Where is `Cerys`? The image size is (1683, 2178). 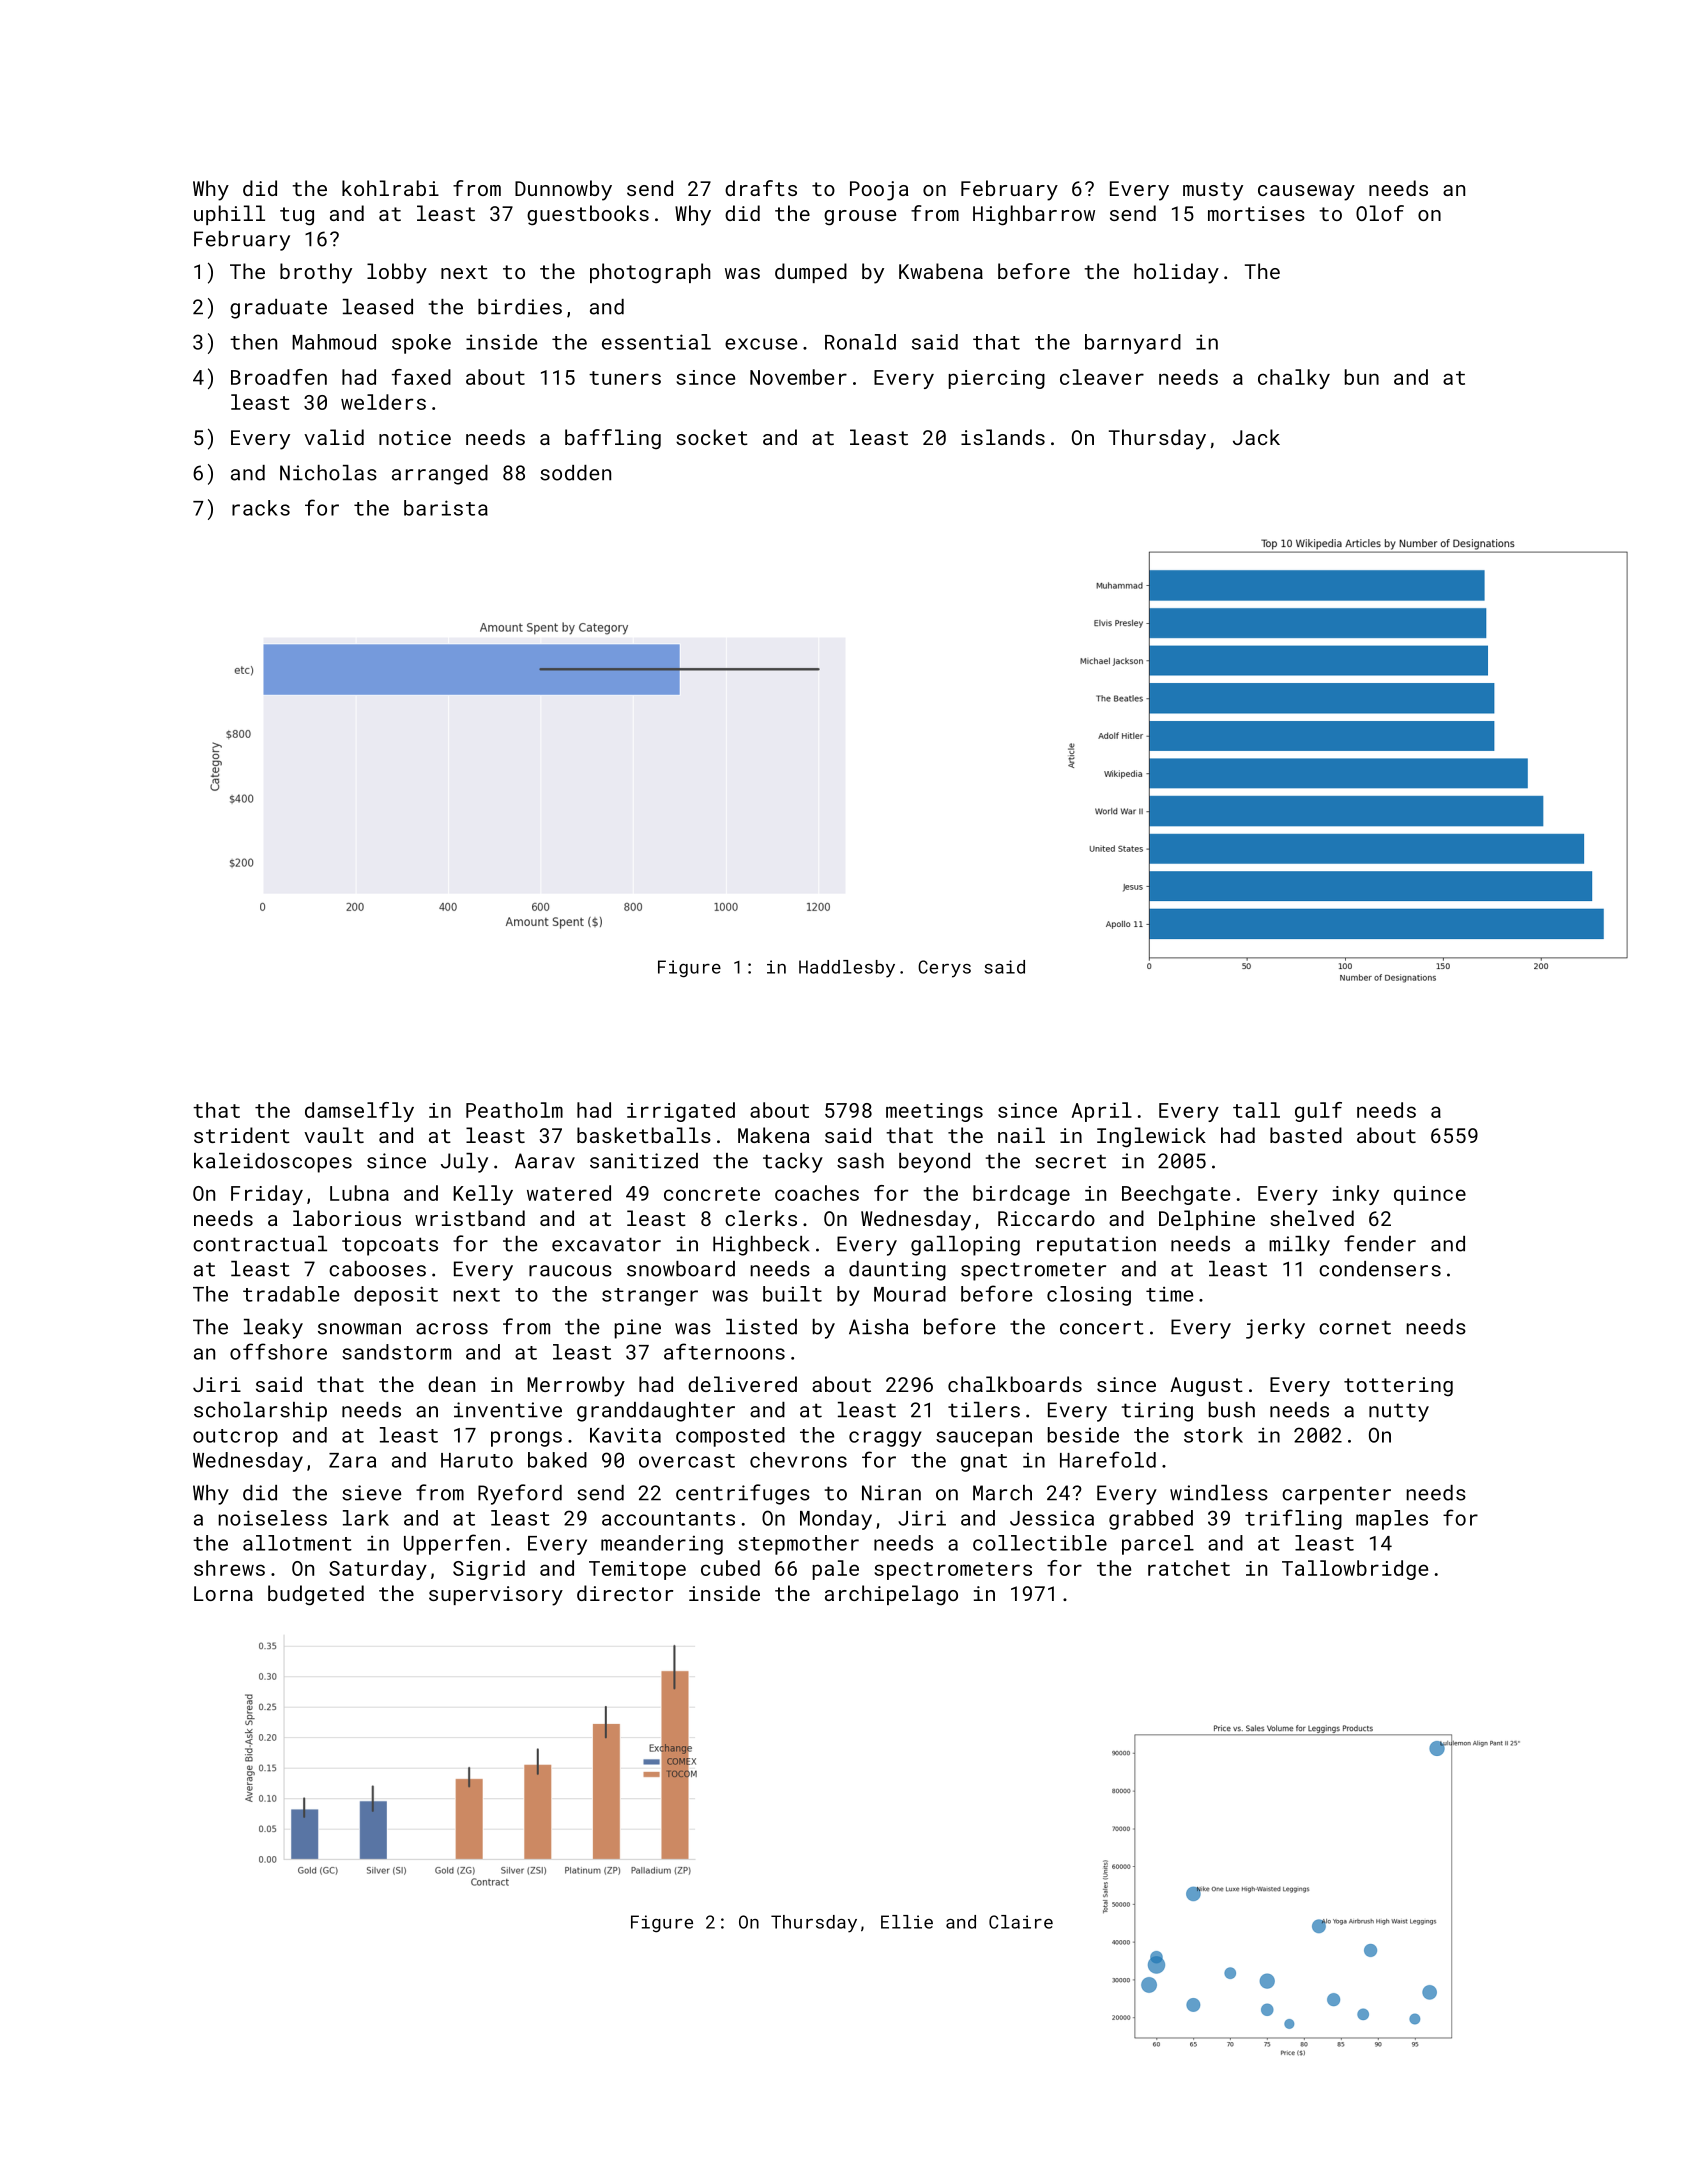 Cerys is located at coordinates (944, 969).
